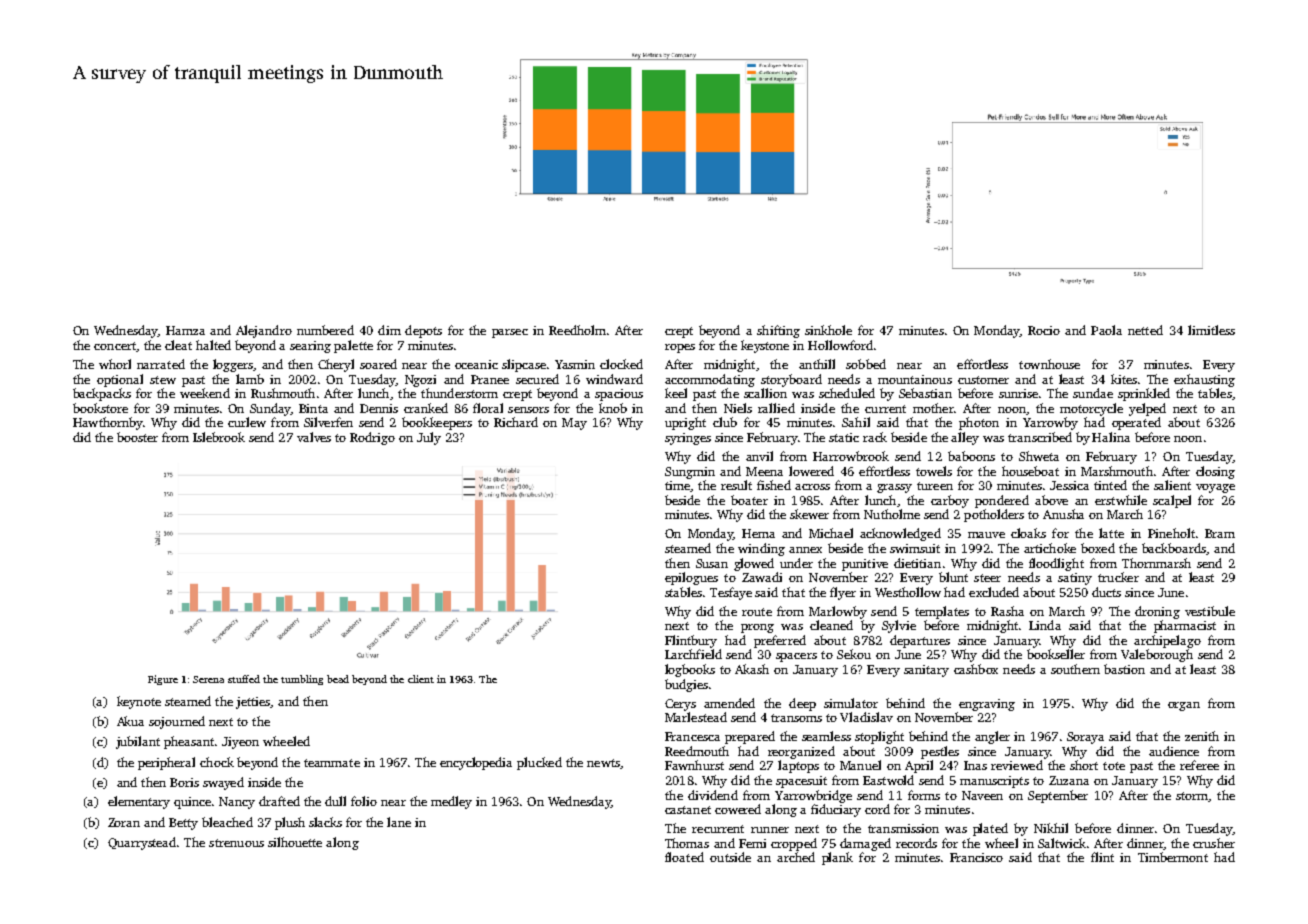 The image size is (1308, 924). Describe the element at coordinates (208, 679) in the document. I see `Serena` at that location.
